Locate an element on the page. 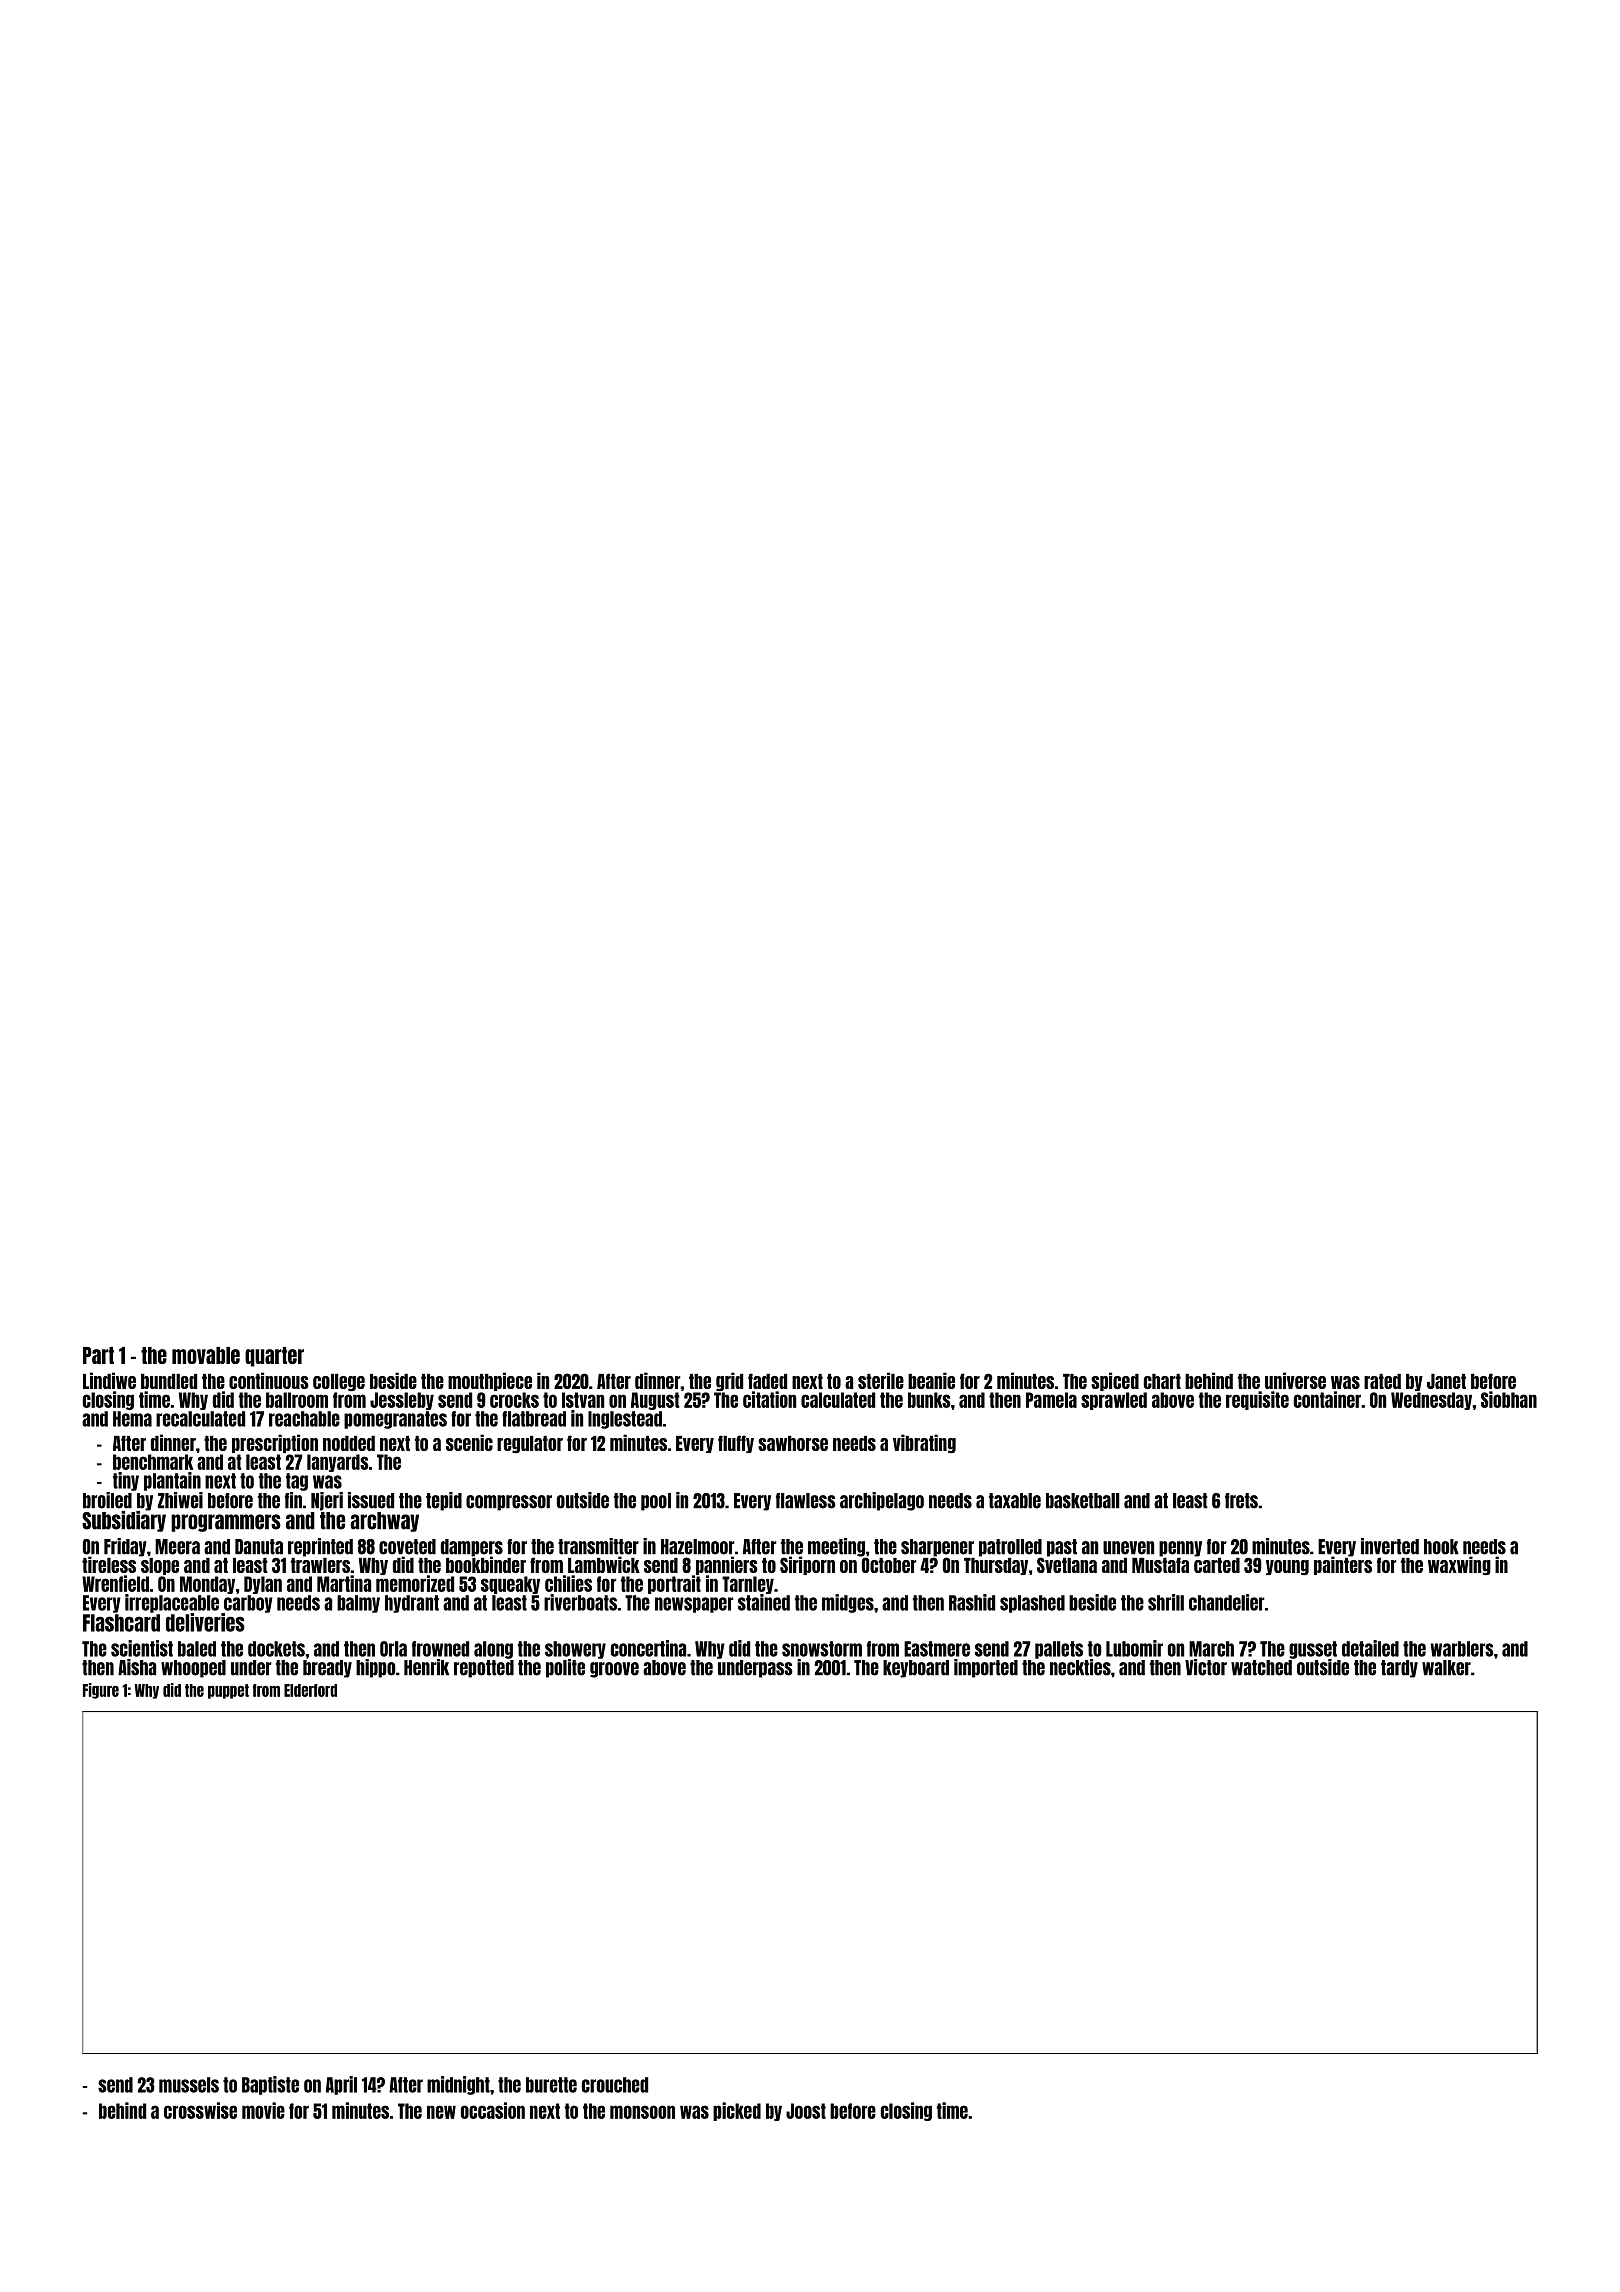  quarter is located at coordinates (274, 1357).
